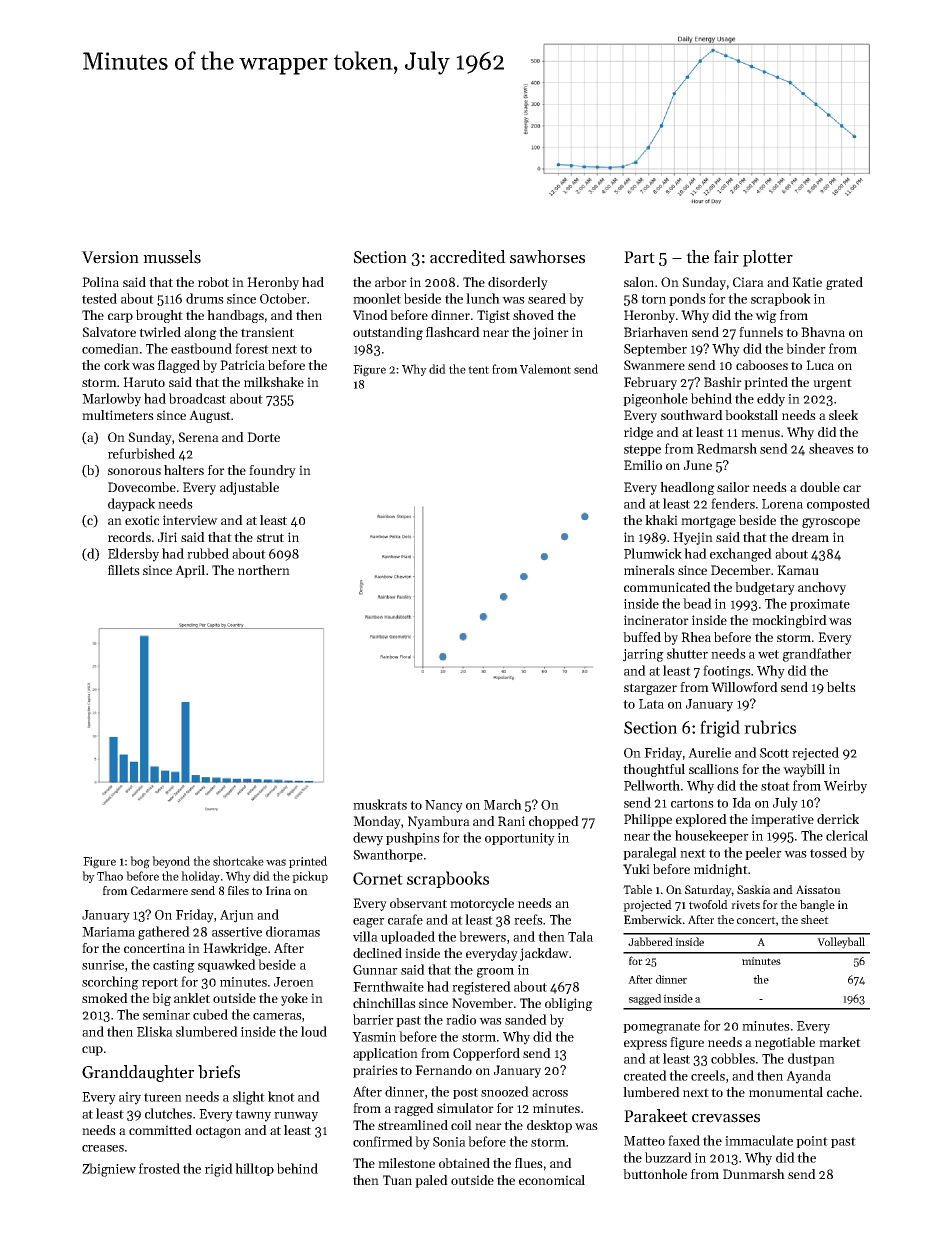 Image resolution: width=952 pixels, height=1233 pixels. What do you see at coordinates (272, 471) in the screenshot?
I see `foundry` at bounding box center [272, 471].
